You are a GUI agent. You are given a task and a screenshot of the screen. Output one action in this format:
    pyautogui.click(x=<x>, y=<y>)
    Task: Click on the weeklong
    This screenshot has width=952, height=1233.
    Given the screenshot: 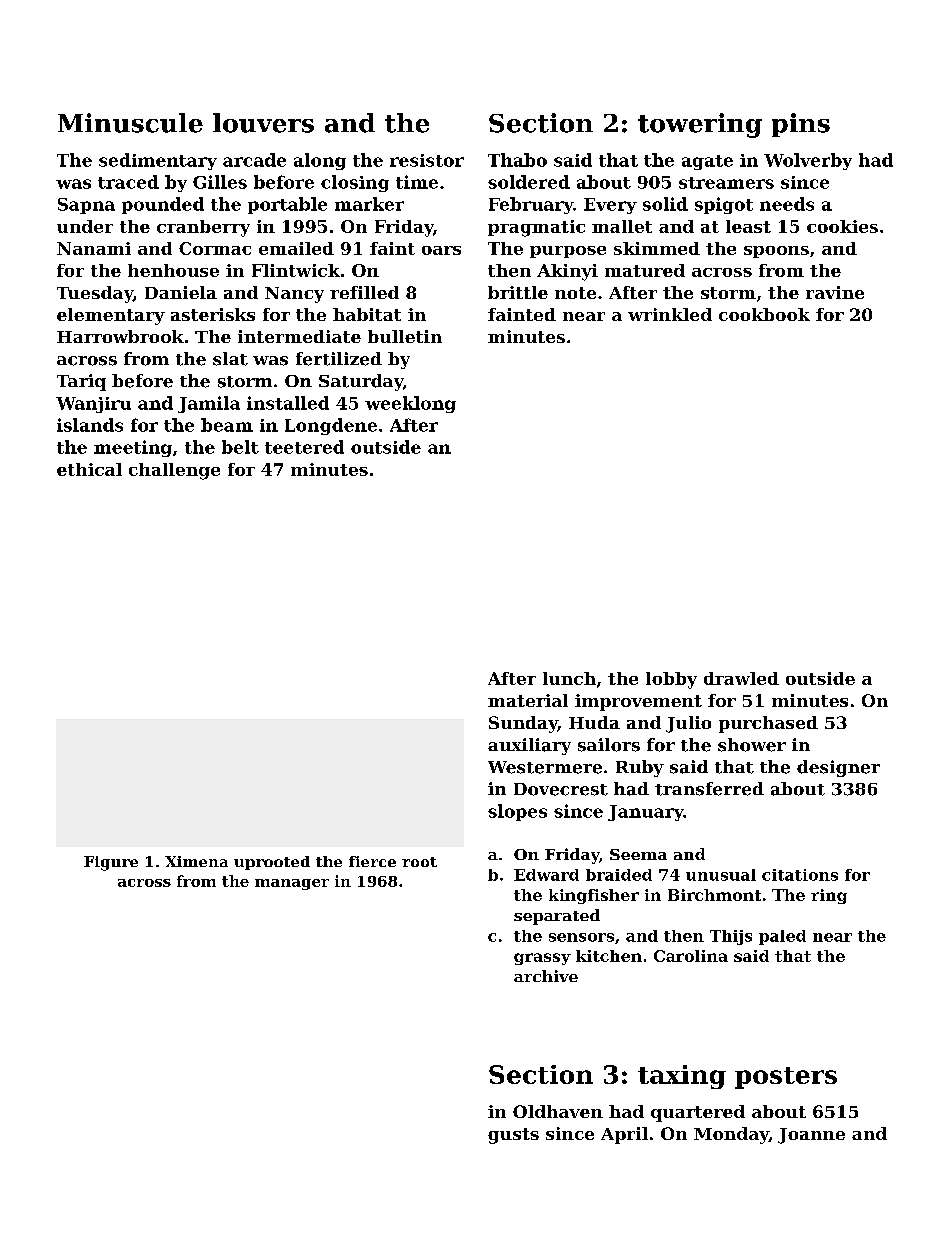 What is the action you would take?
    pyautogui.click(x=410, y=404)
